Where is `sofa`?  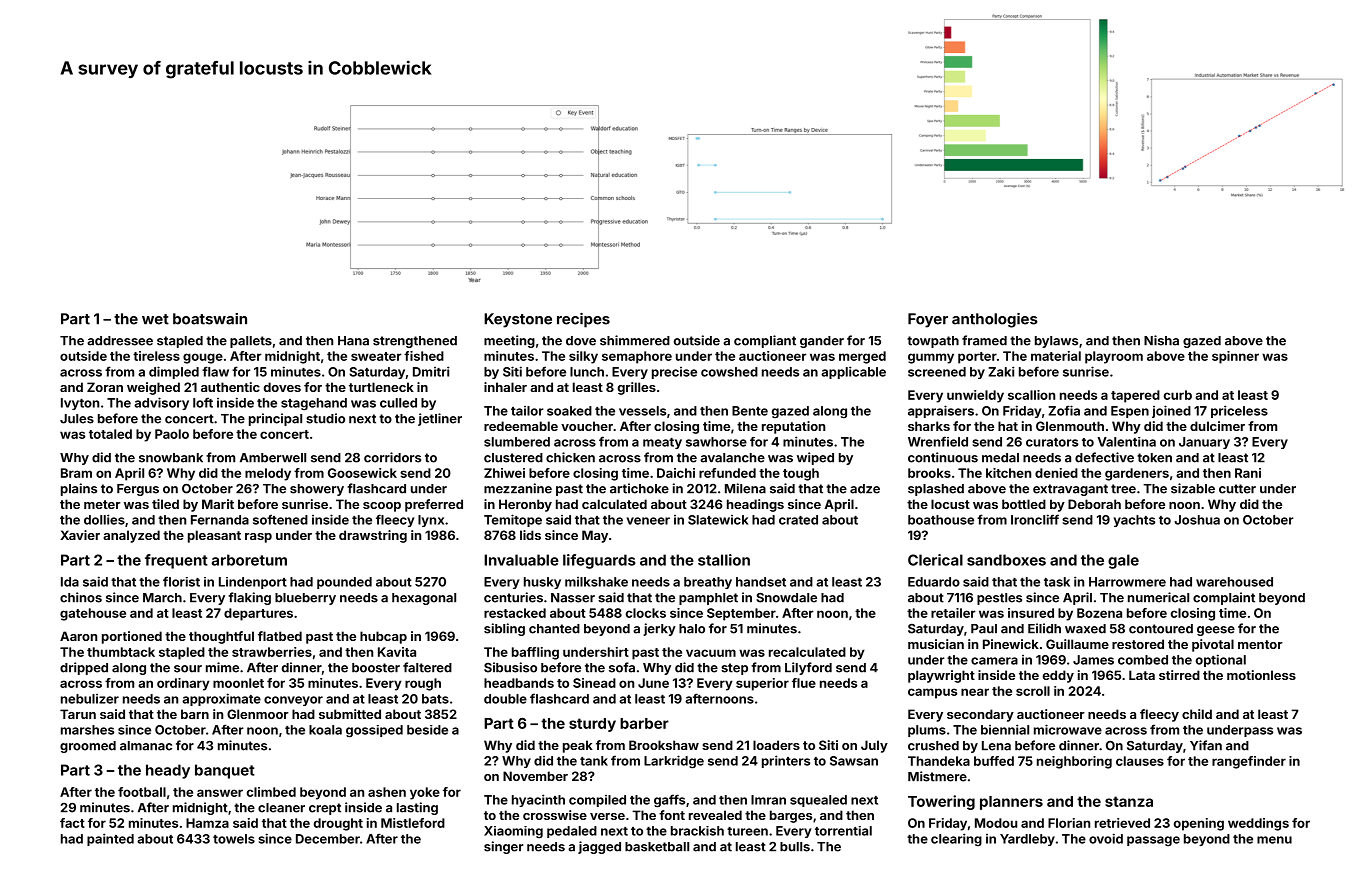 sofa is located at coordinates (622, 667).
